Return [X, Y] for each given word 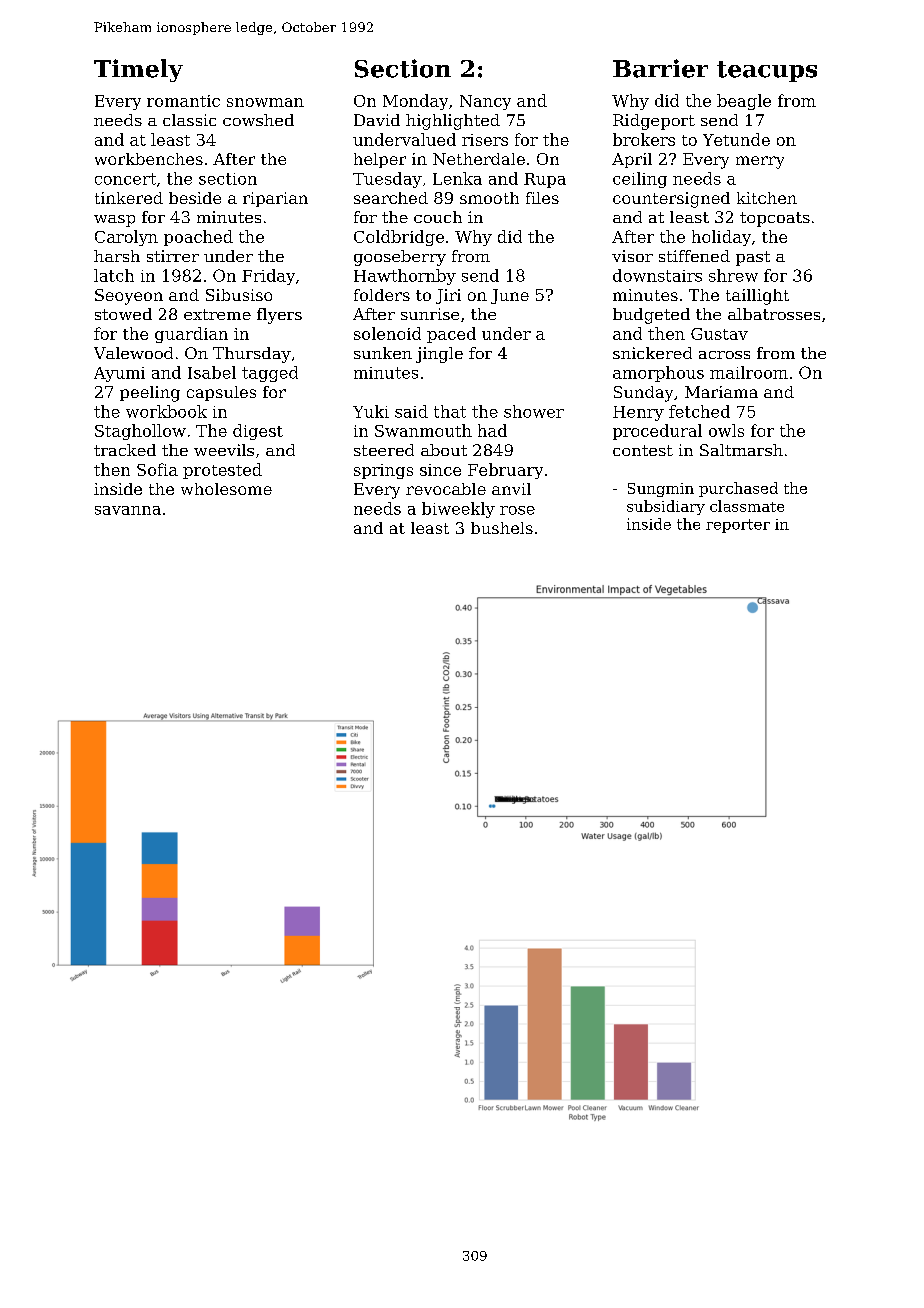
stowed [123, 314]
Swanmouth [423, 430]
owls [726, 430]
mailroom [749, 372]
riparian [275, 199]
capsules [221, 393]
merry [760, 162]
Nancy [485, 102]
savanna [128, 510]
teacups [767, 71]
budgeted [651, 316]
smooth [489, 198]
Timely [138, 70]
